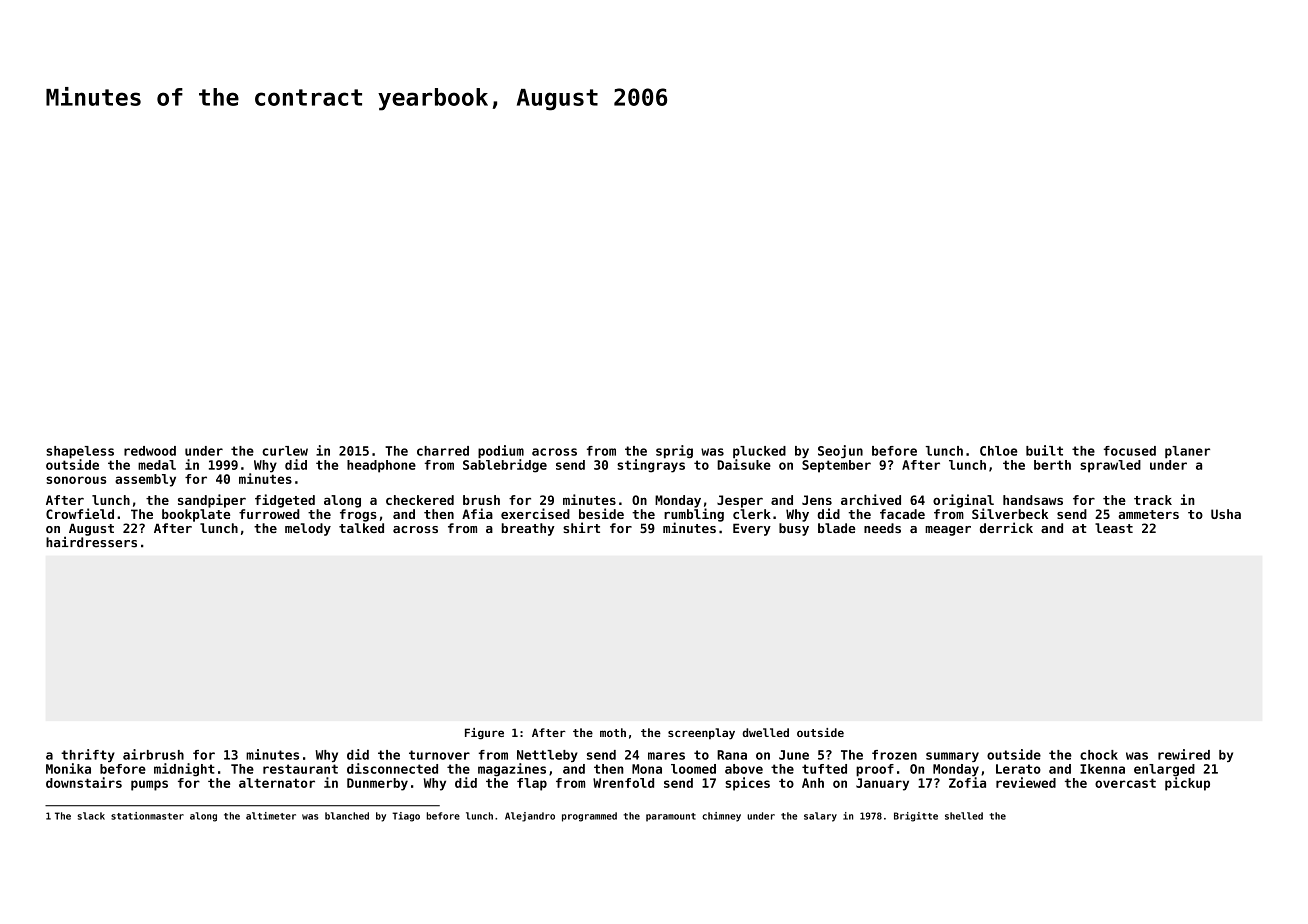 The width and height of the page is (1308, 924). What do you see at coordinates (1184, 754) in the page?
I see `rewired` at bounding box center [1184, 754].
